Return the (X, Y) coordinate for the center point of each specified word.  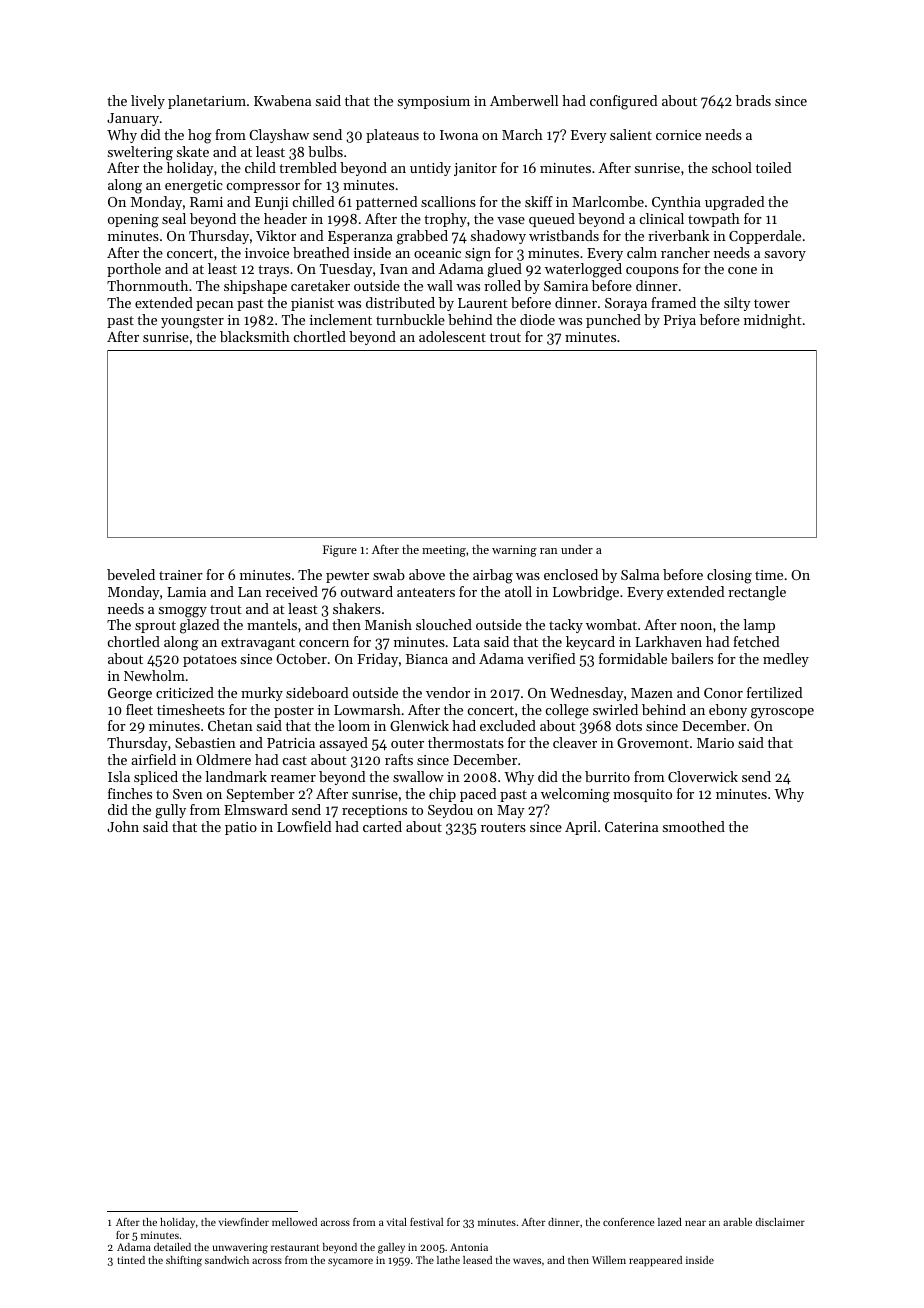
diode (537, 319)
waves (527, 1261)
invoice (267, 253)
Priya (680, 321)
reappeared (655, 1261)
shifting (184, 1261)
